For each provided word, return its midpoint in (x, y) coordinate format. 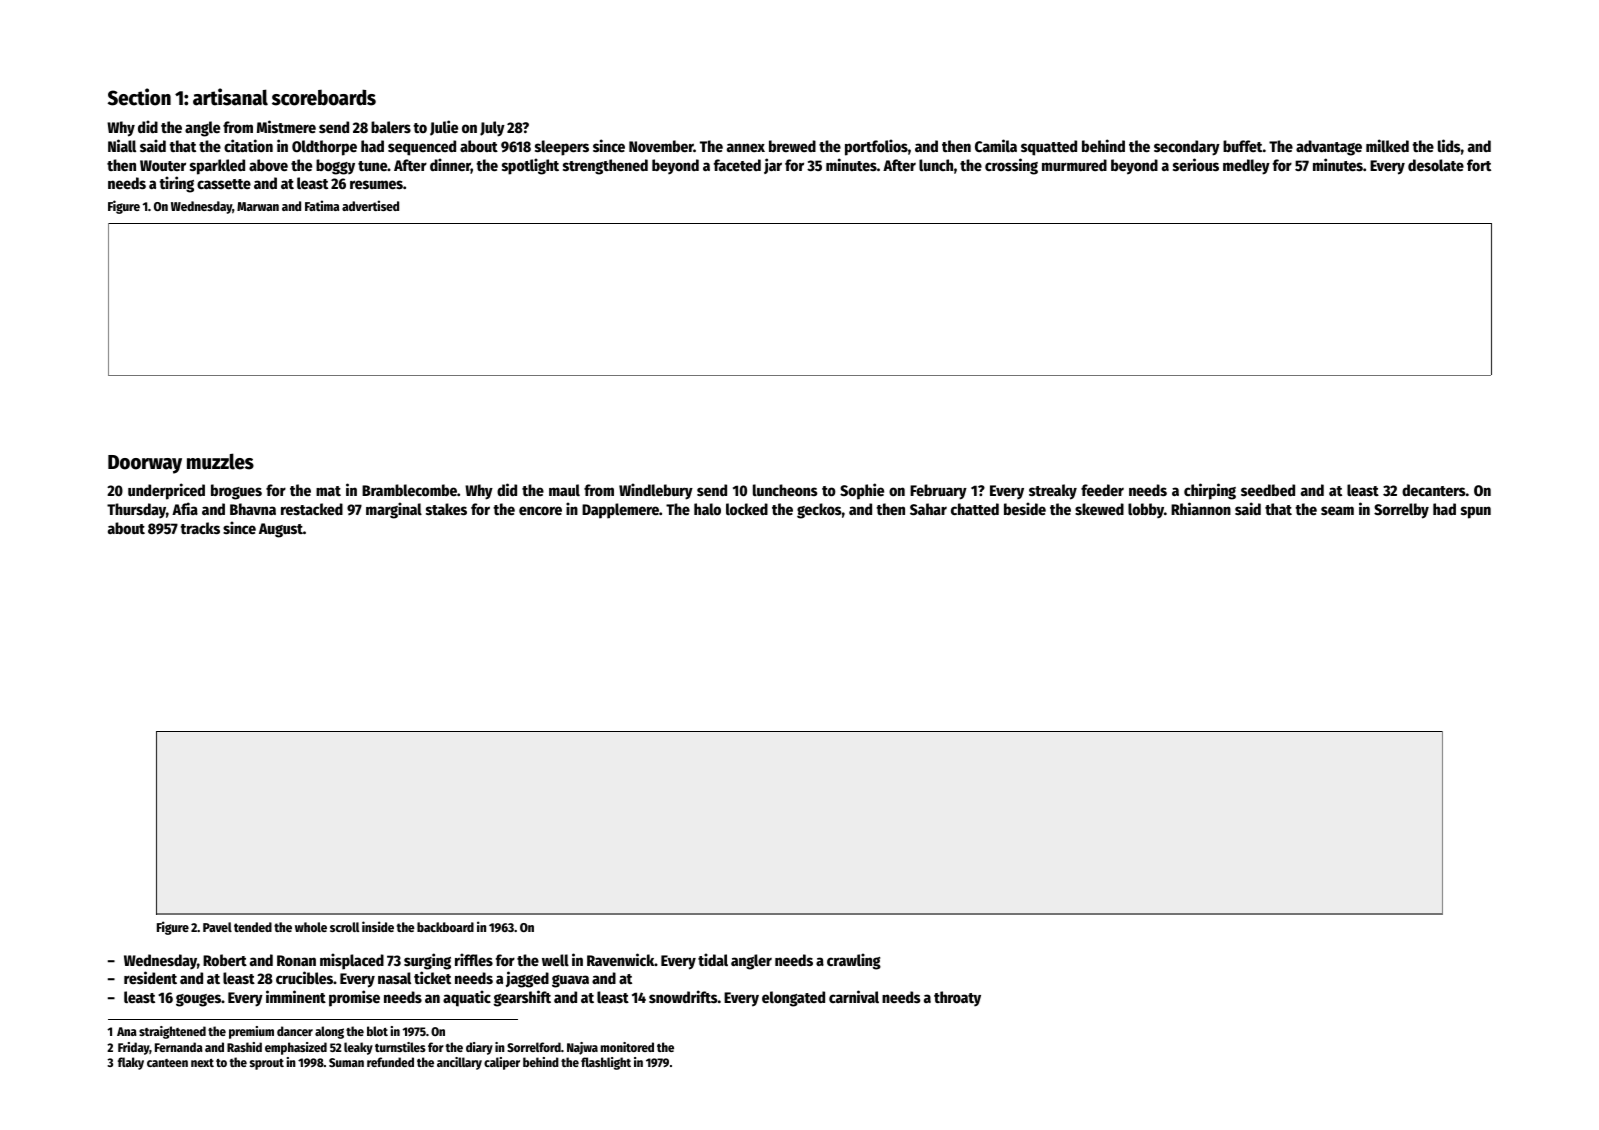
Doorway (145, 464)
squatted (1049, 148)
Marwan (258, 206)
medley (1246, 167)
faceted (737, 165)
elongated (793, 999)
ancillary (459, 1063)
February (938, 492)
